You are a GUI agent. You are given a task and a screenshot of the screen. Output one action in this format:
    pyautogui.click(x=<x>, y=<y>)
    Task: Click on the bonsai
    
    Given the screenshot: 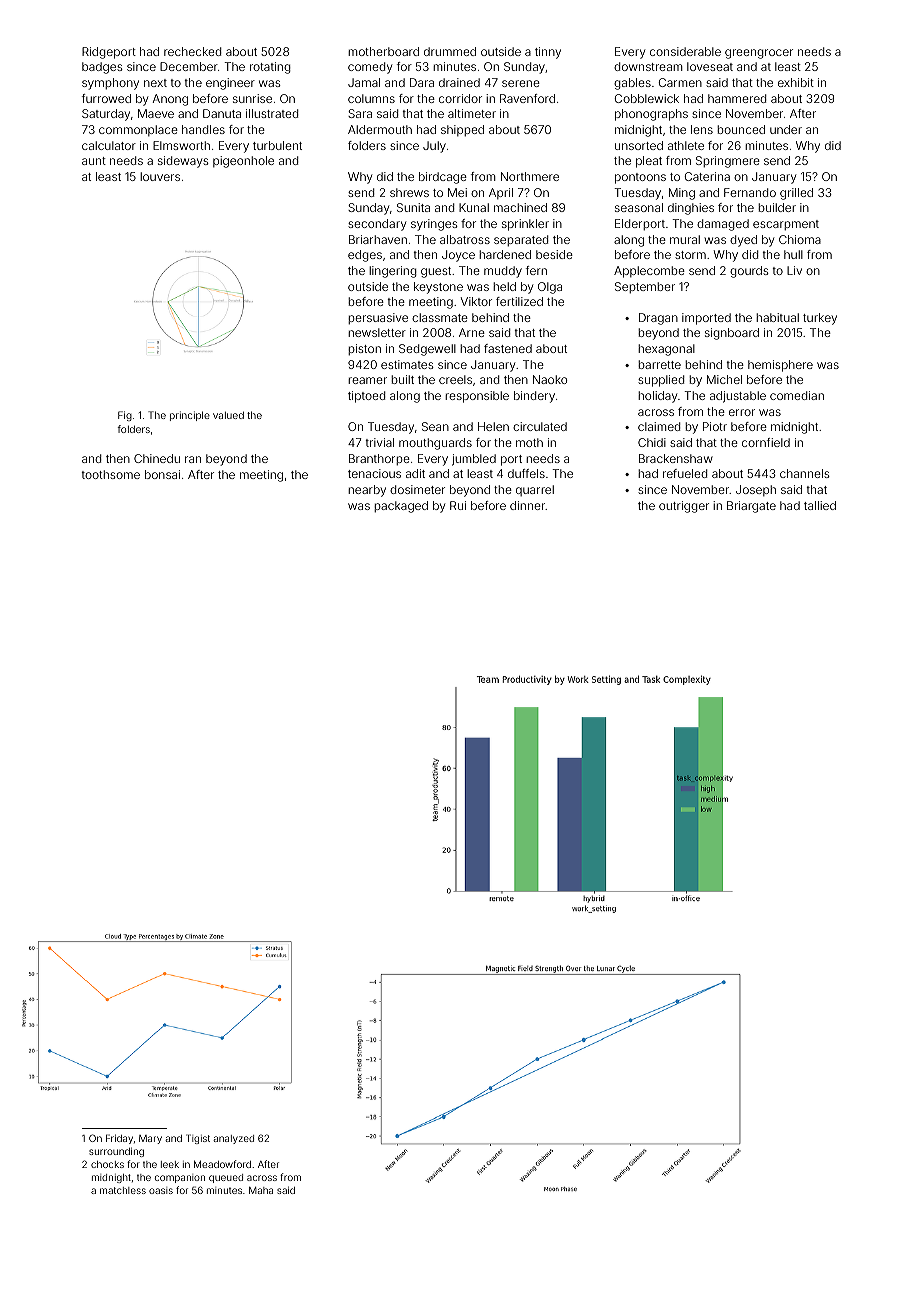 What is the action you would take?
    pyautogui.click(x=162, y=474)
